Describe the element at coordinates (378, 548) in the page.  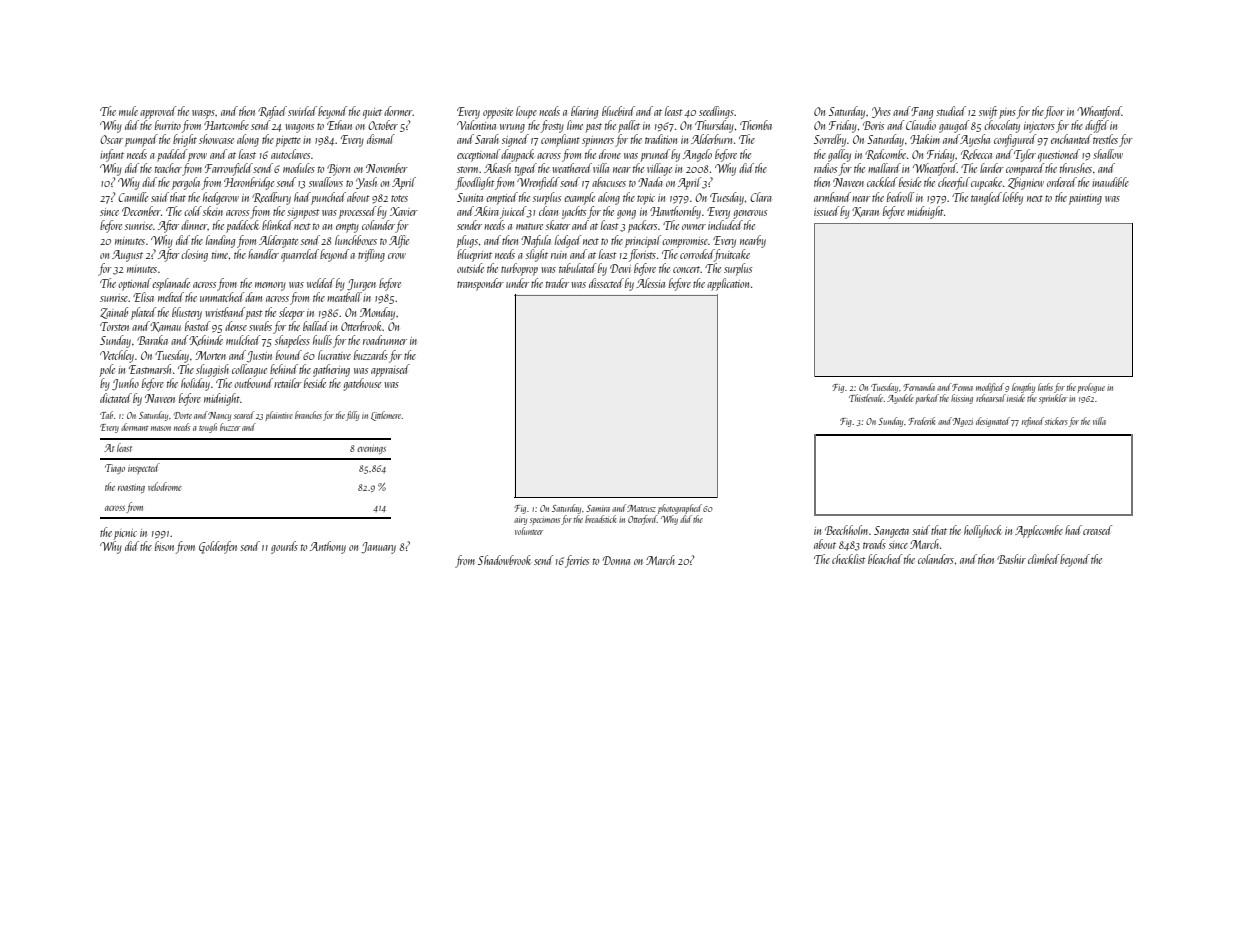
I see `January` at that location.
